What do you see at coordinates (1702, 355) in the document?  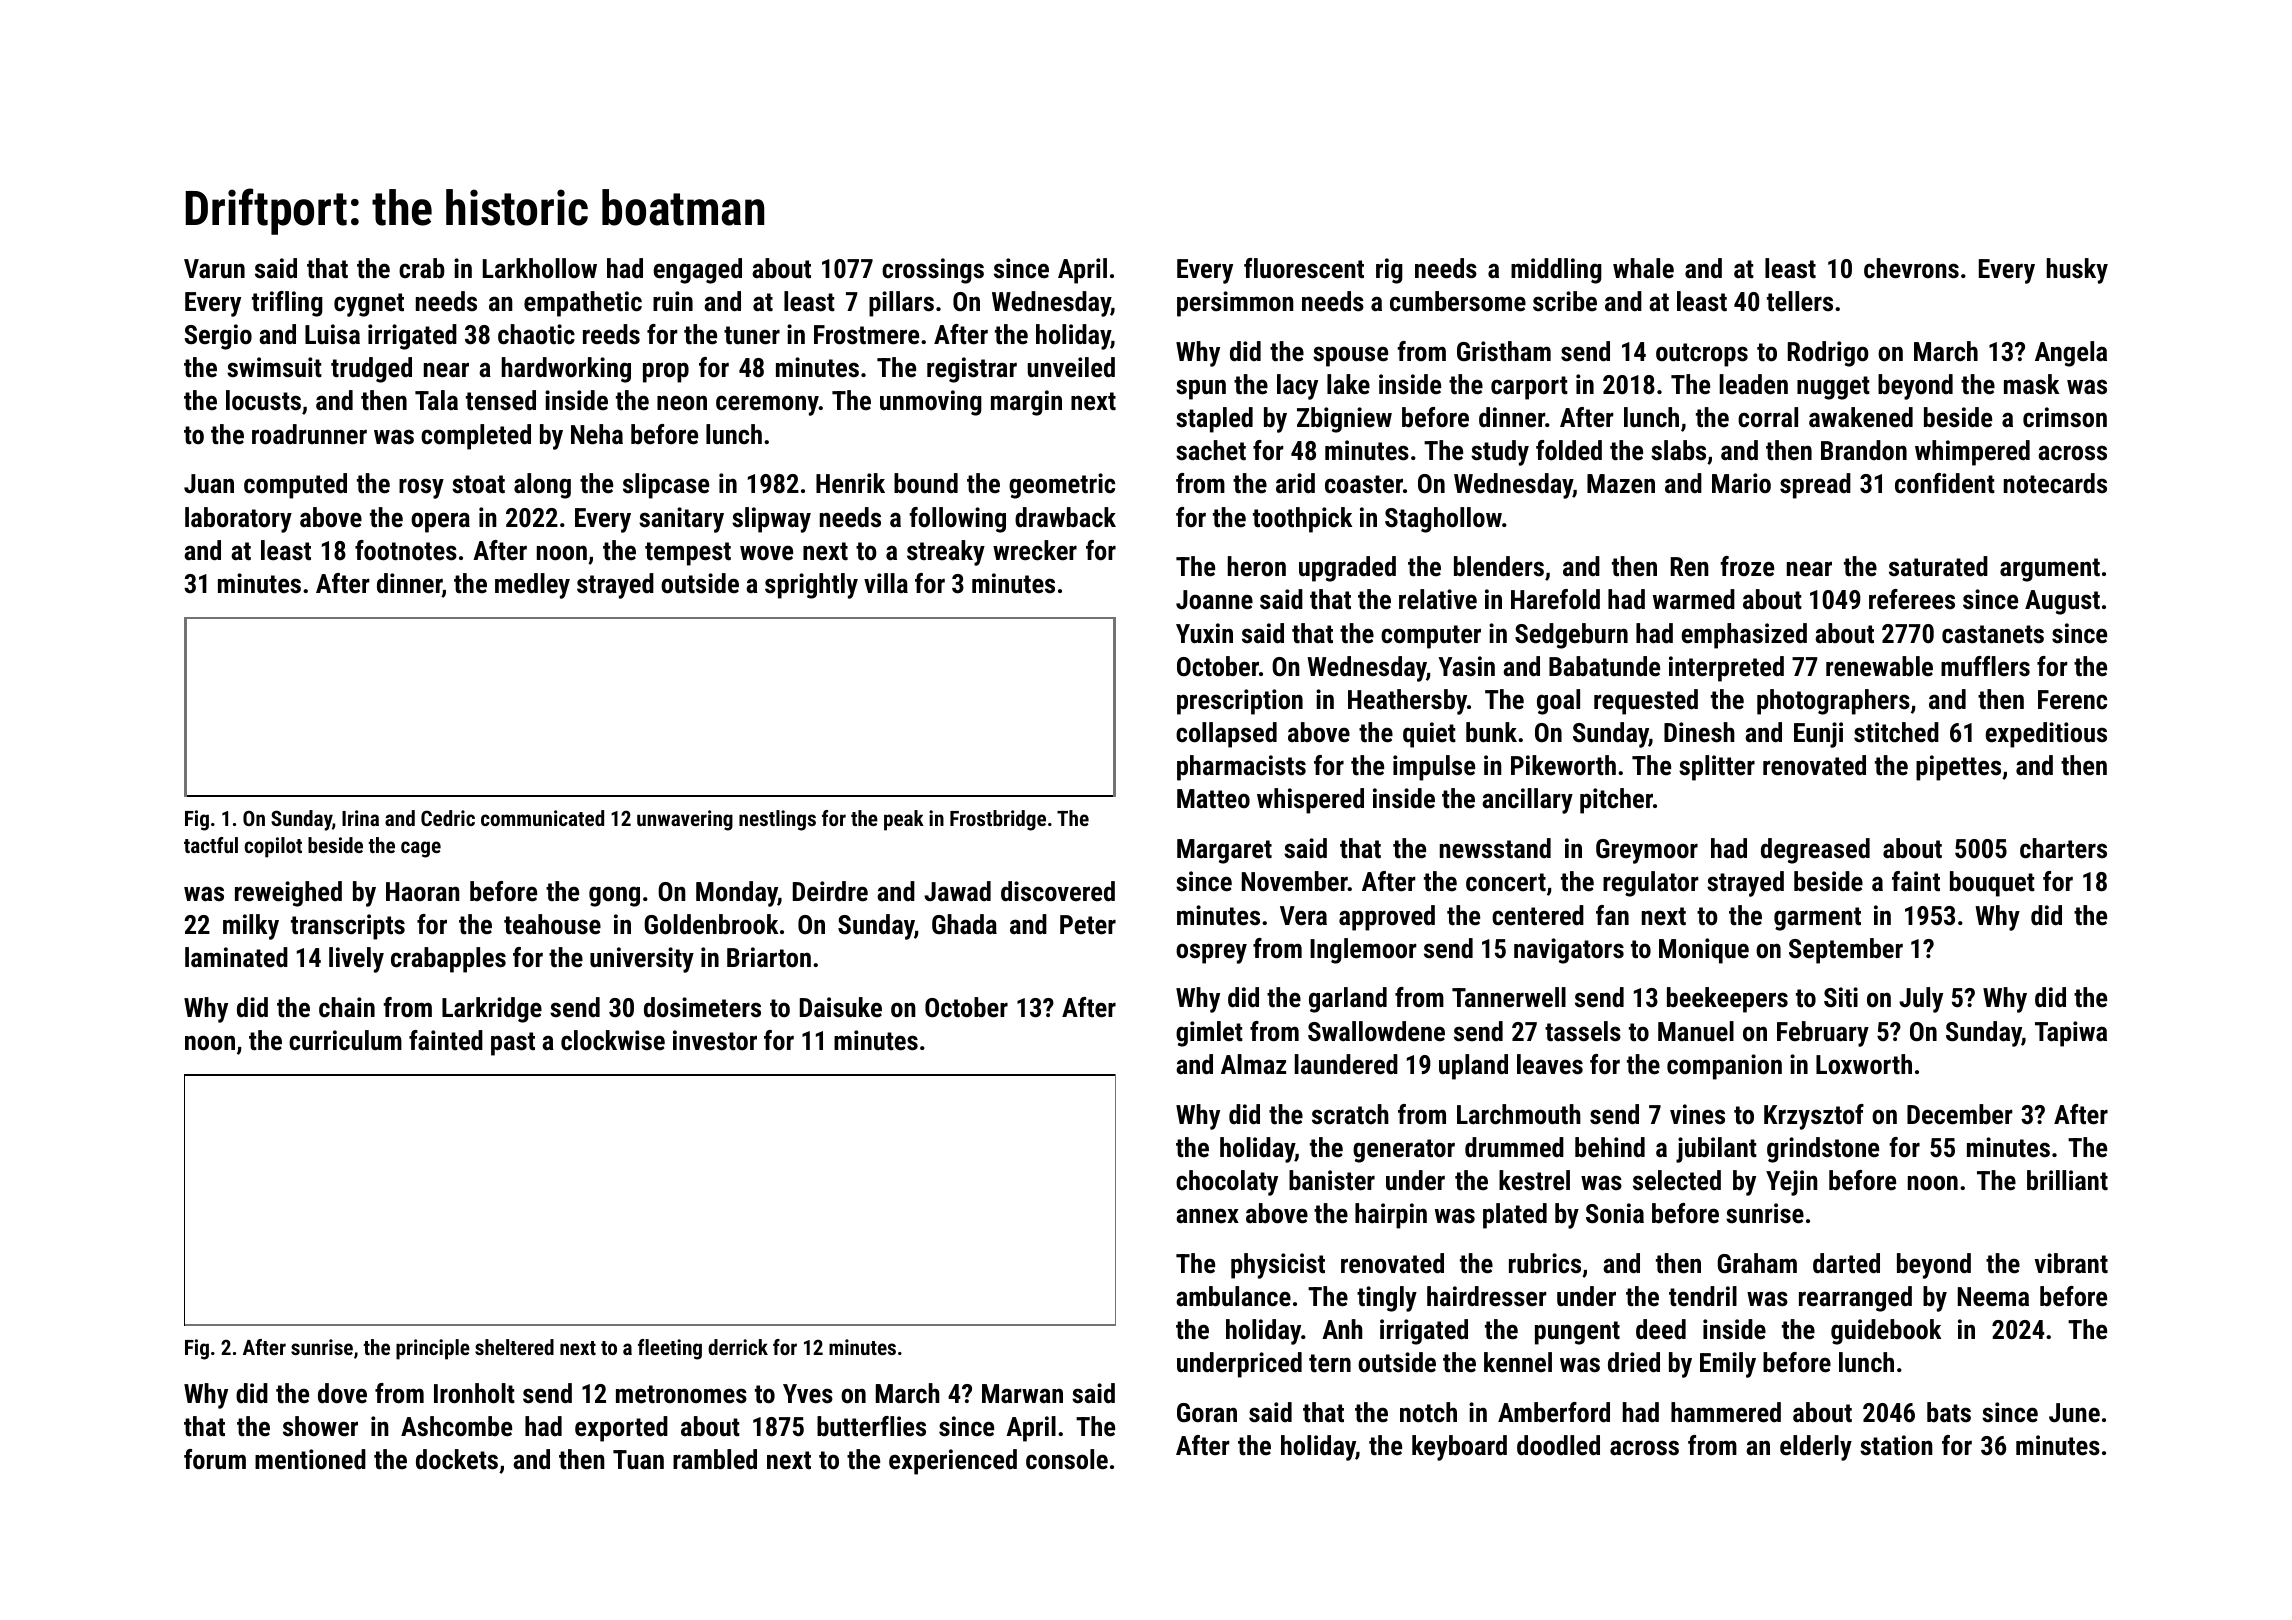 I see `outcrops` at bounding box center [1702, 355].
